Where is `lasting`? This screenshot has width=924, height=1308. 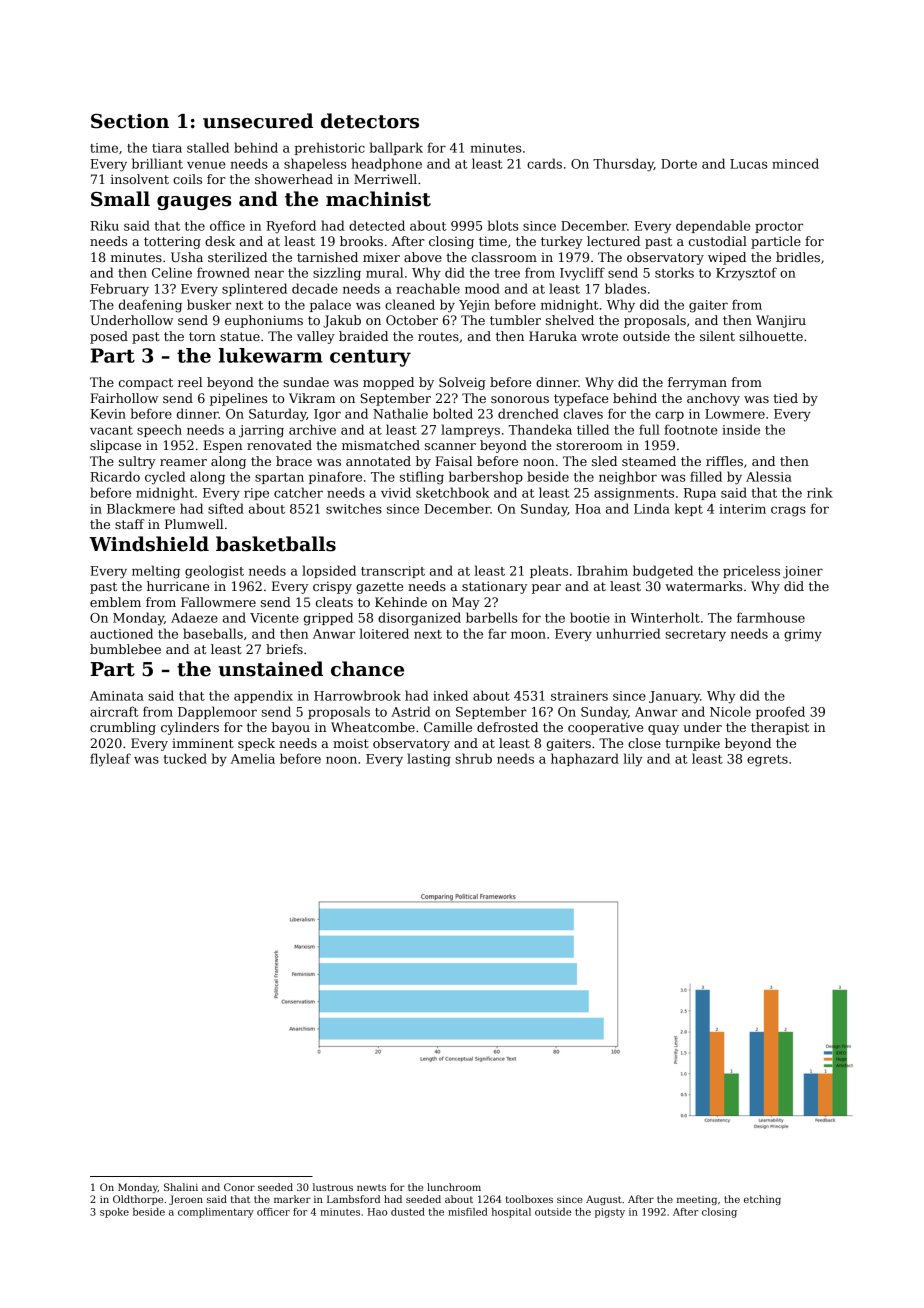 lasting is located at coordinates (429, 760).
